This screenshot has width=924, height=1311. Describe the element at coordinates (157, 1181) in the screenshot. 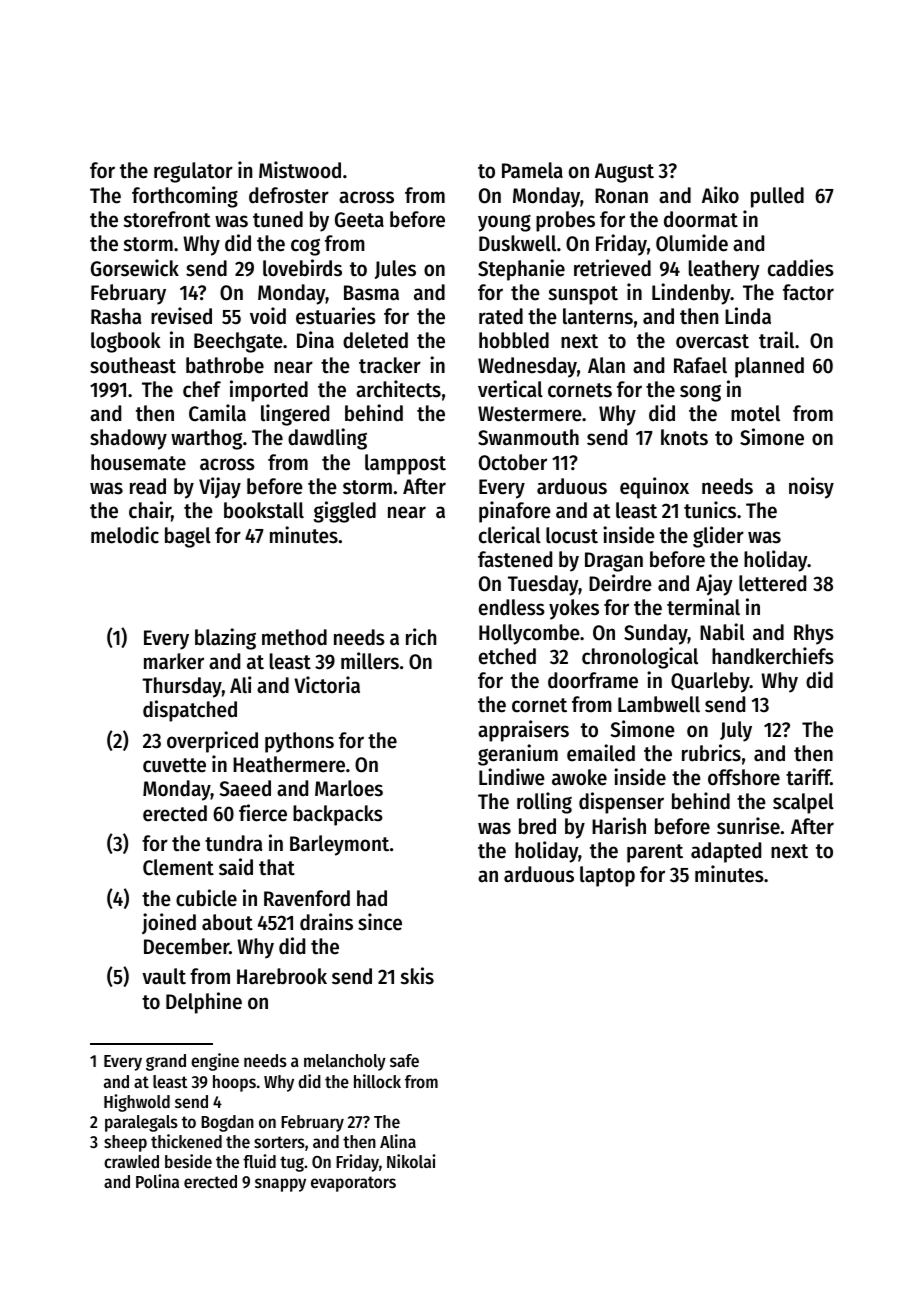

I see `Polina` at that location.
